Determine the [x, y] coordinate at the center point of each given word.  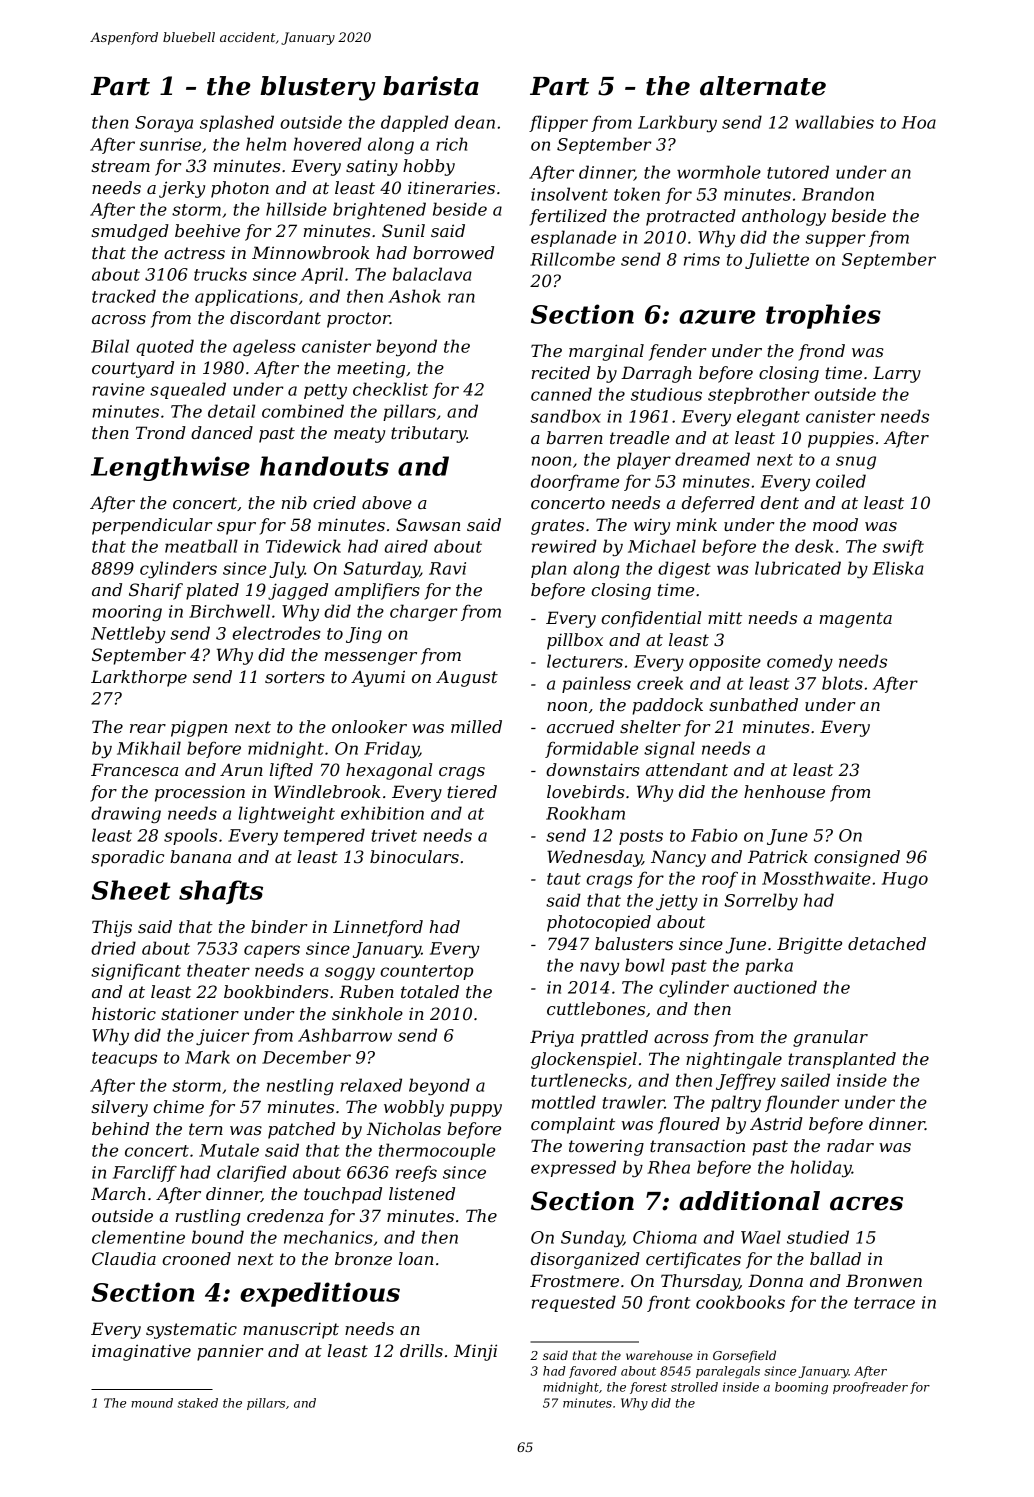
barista [431, 86]
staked [197, 1403]
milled [476, 726]
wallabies [834, 122]
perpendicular [152, 526]
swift [903, 547]
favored [593, 1372]
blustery [318, 88]
